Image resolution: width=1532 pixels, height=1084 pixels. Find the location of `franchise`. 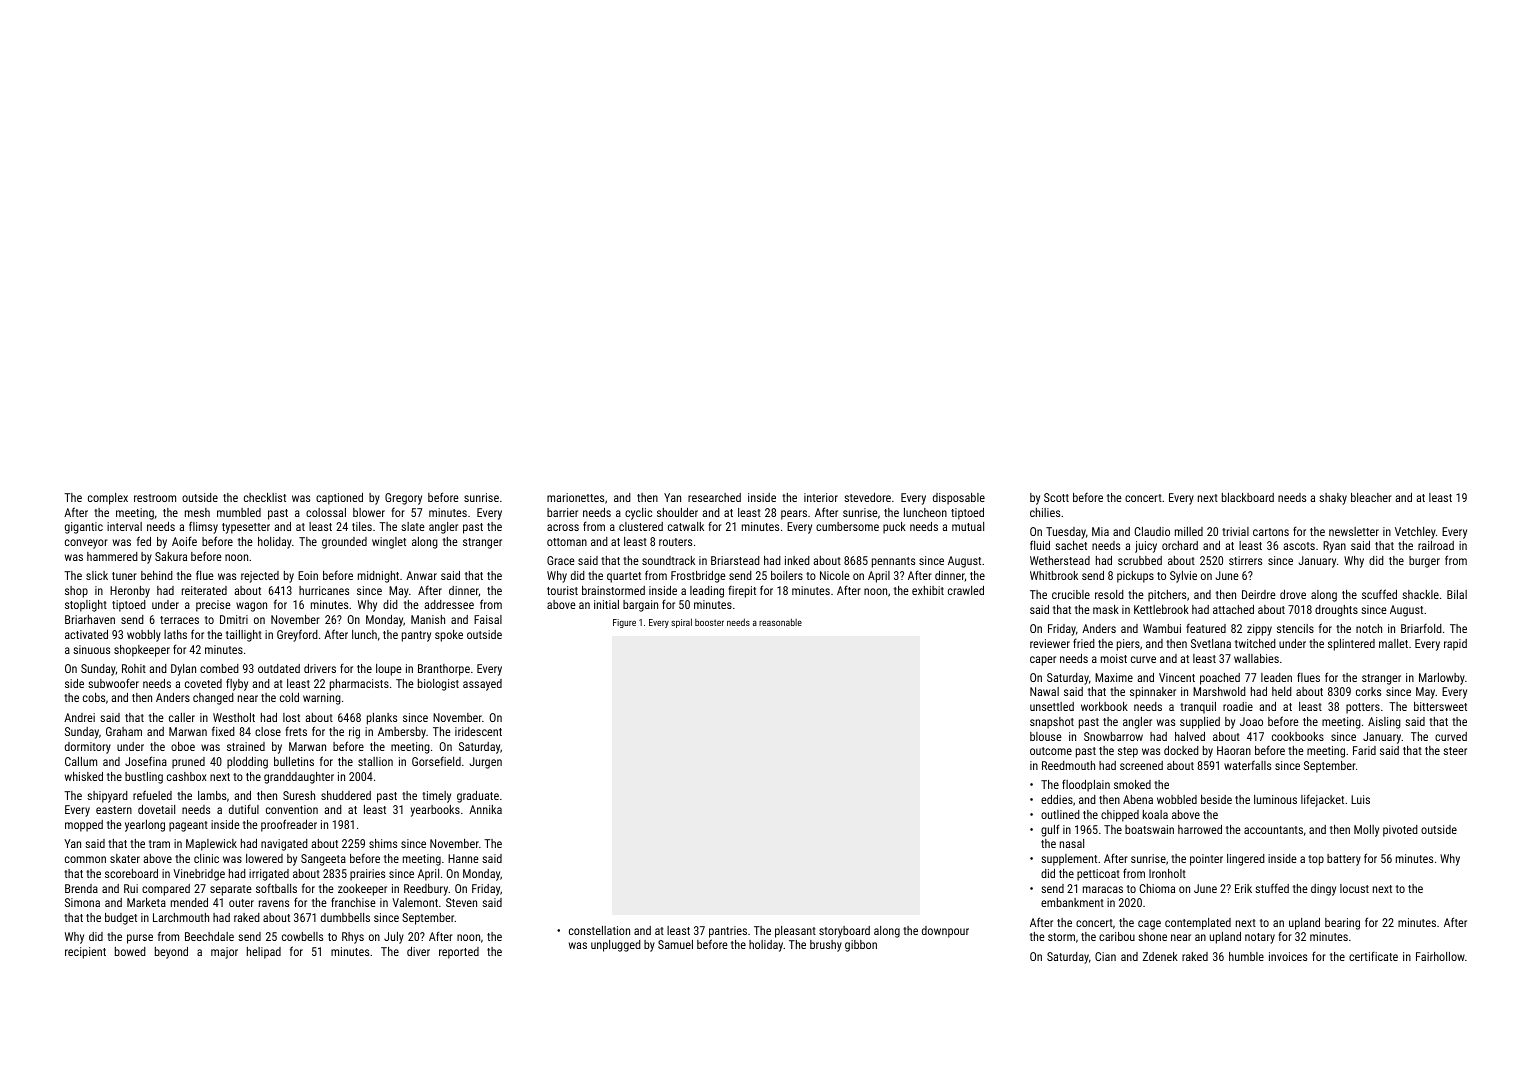

franchise is located at coordinates (353, 902).
